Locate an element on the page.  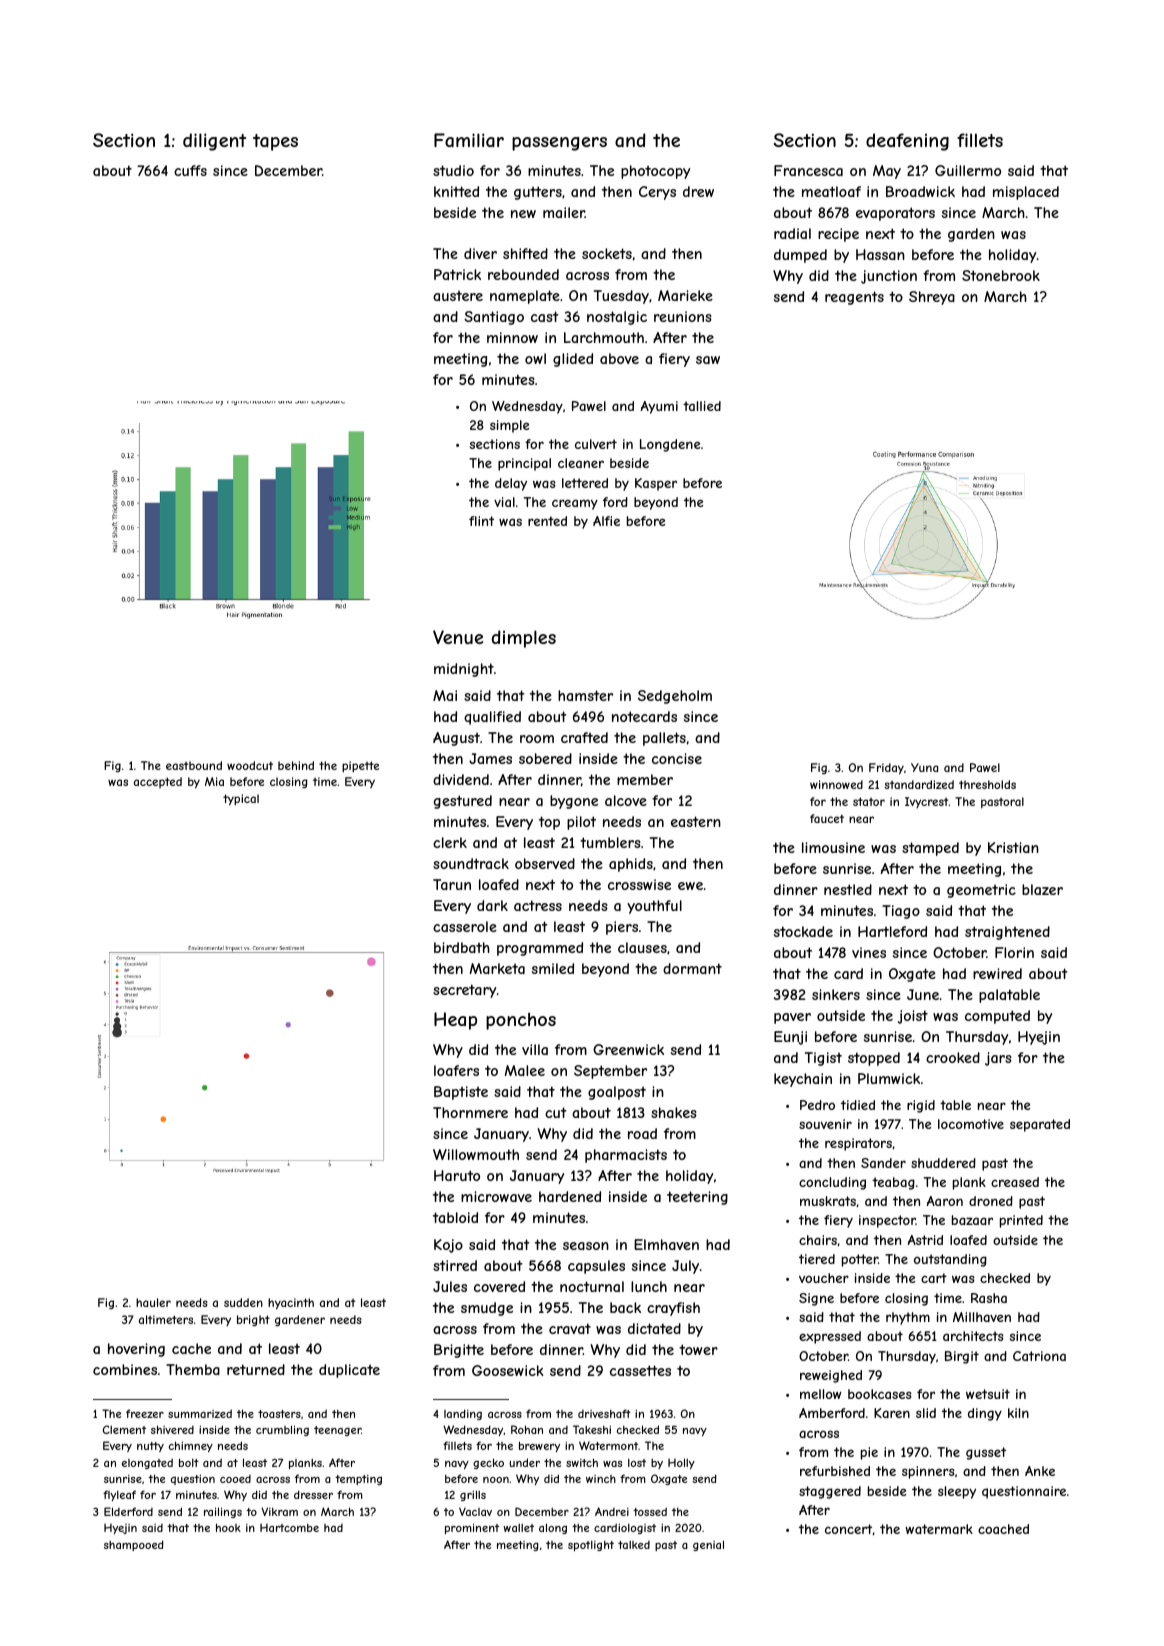
Yuna is located at coordinates (924, 767).
